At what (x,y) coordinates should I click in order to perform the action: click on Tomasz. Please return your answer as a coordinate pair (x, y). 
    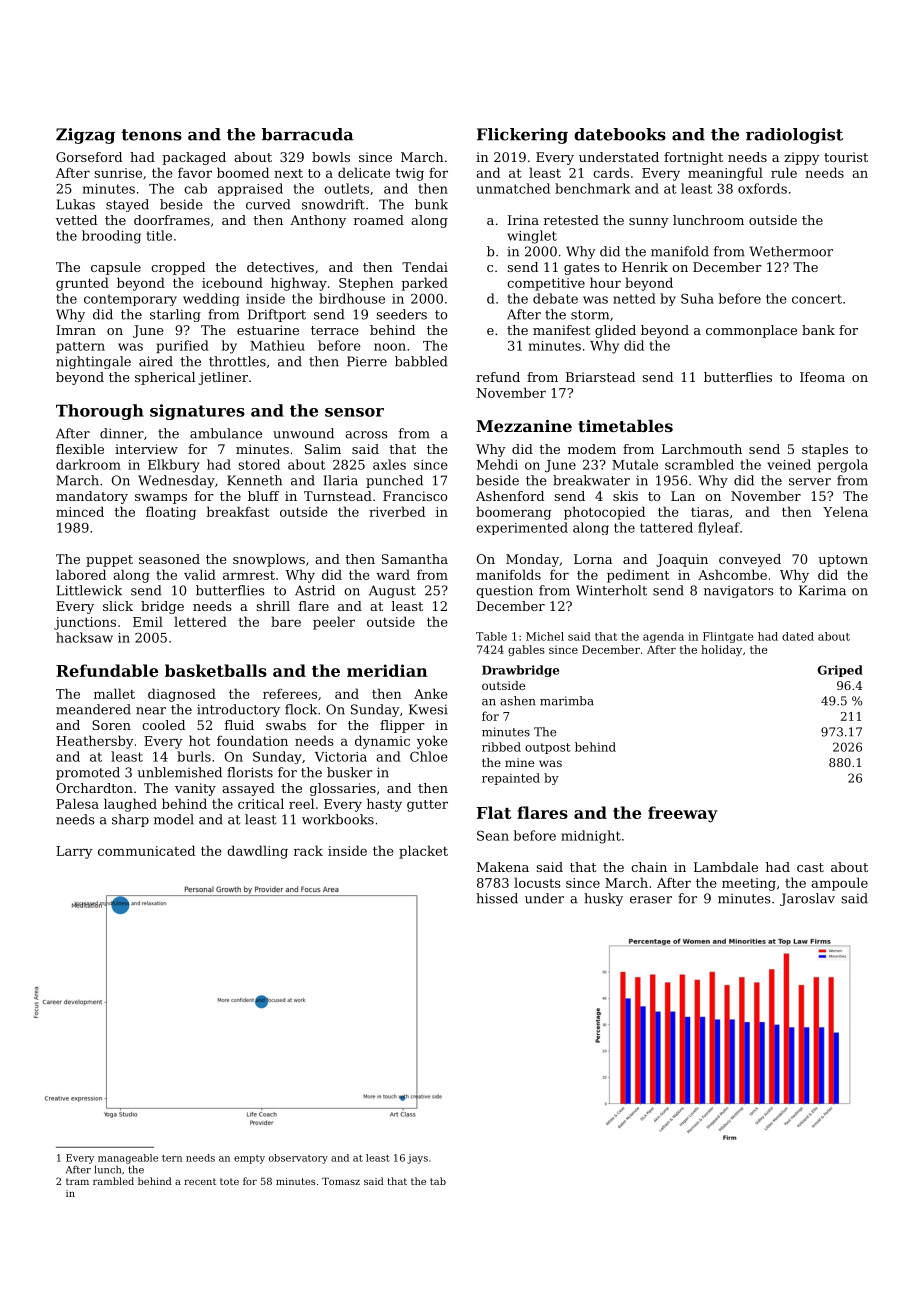
    Looking at the image, I should click on (341, 1181).
